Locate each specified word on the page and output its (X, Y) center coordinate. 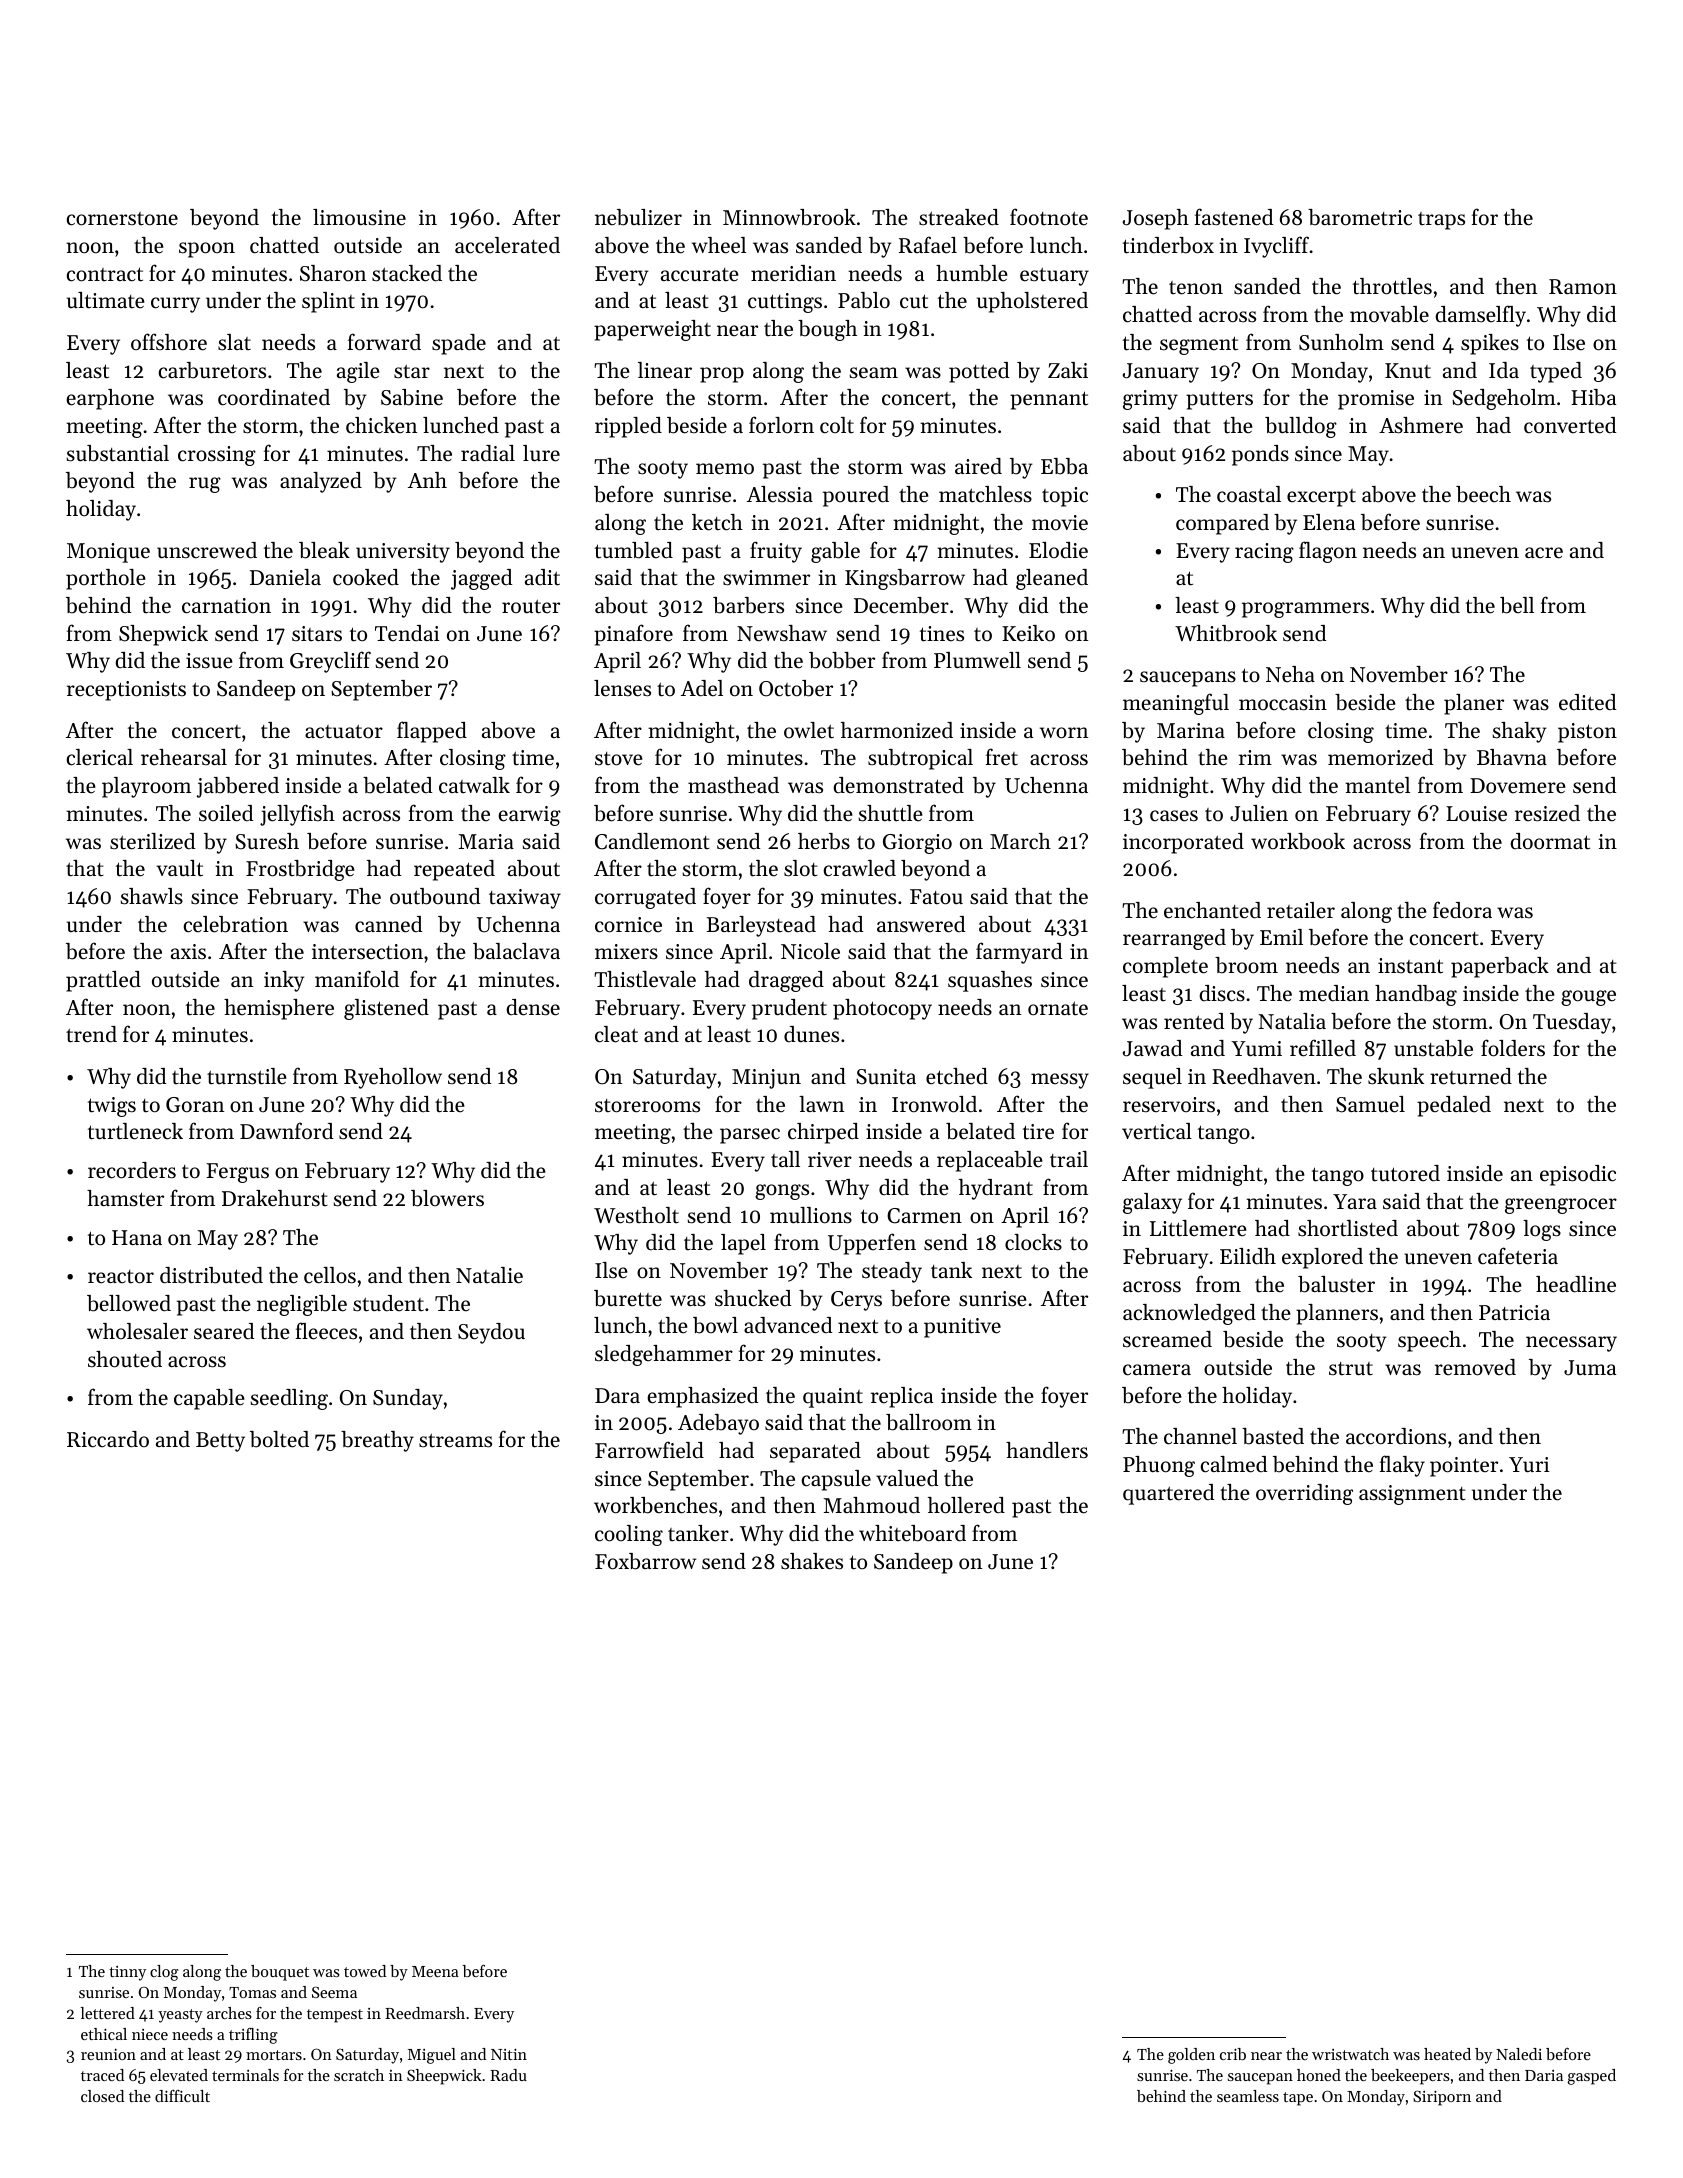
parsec (750, 1136)
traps (1441, 221)
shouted (125, 1359)
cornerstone (122, 219)
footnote (1049, 217)
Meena (435, 1971)
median (1334, 993)
